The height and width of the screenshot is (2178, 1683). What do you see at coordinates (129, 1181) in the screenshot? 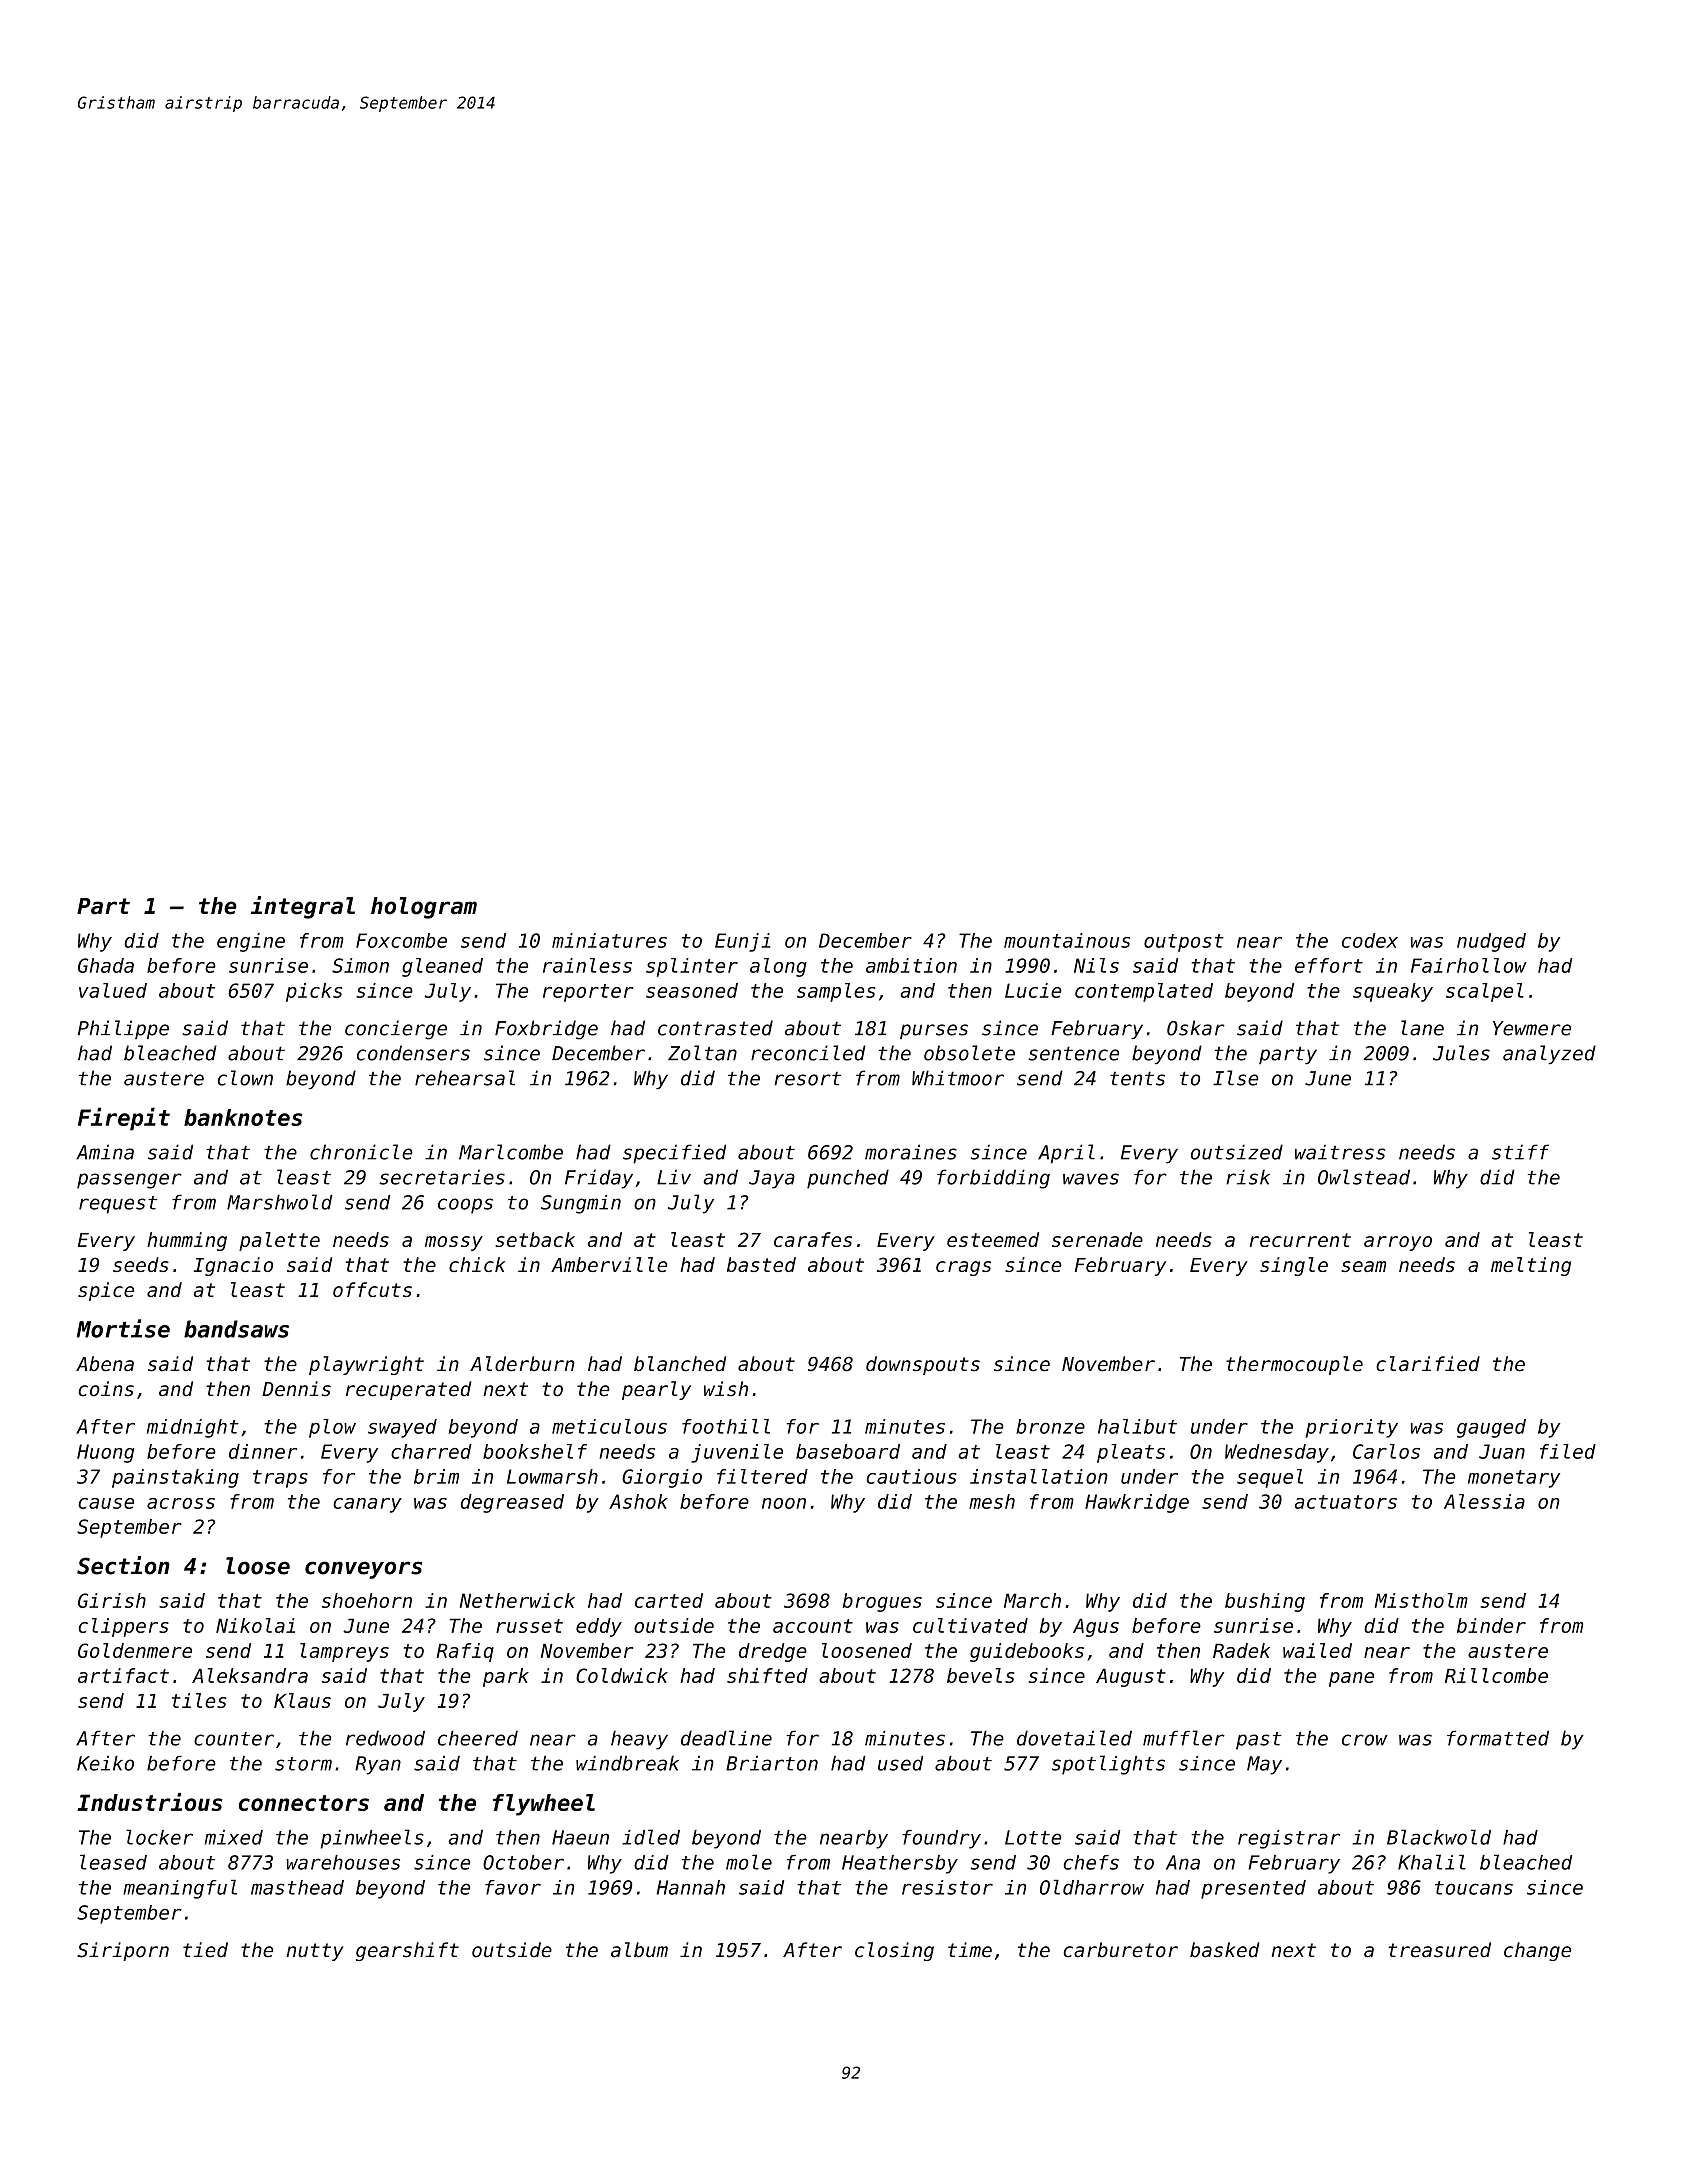
I see `passenger` at bounding box center [129, 1181].
